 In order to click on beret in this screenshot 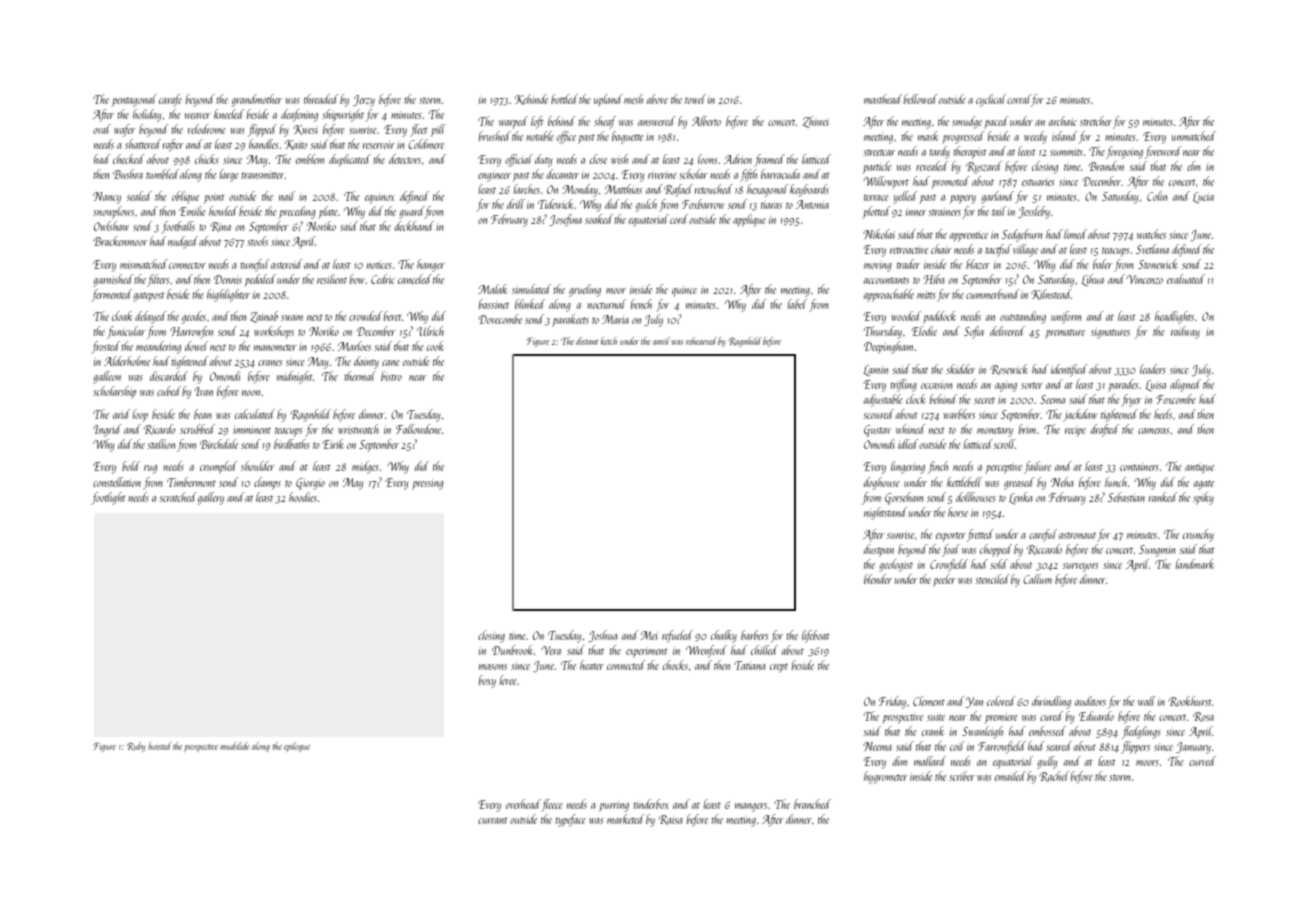, I will do `click(392, 316)`.
